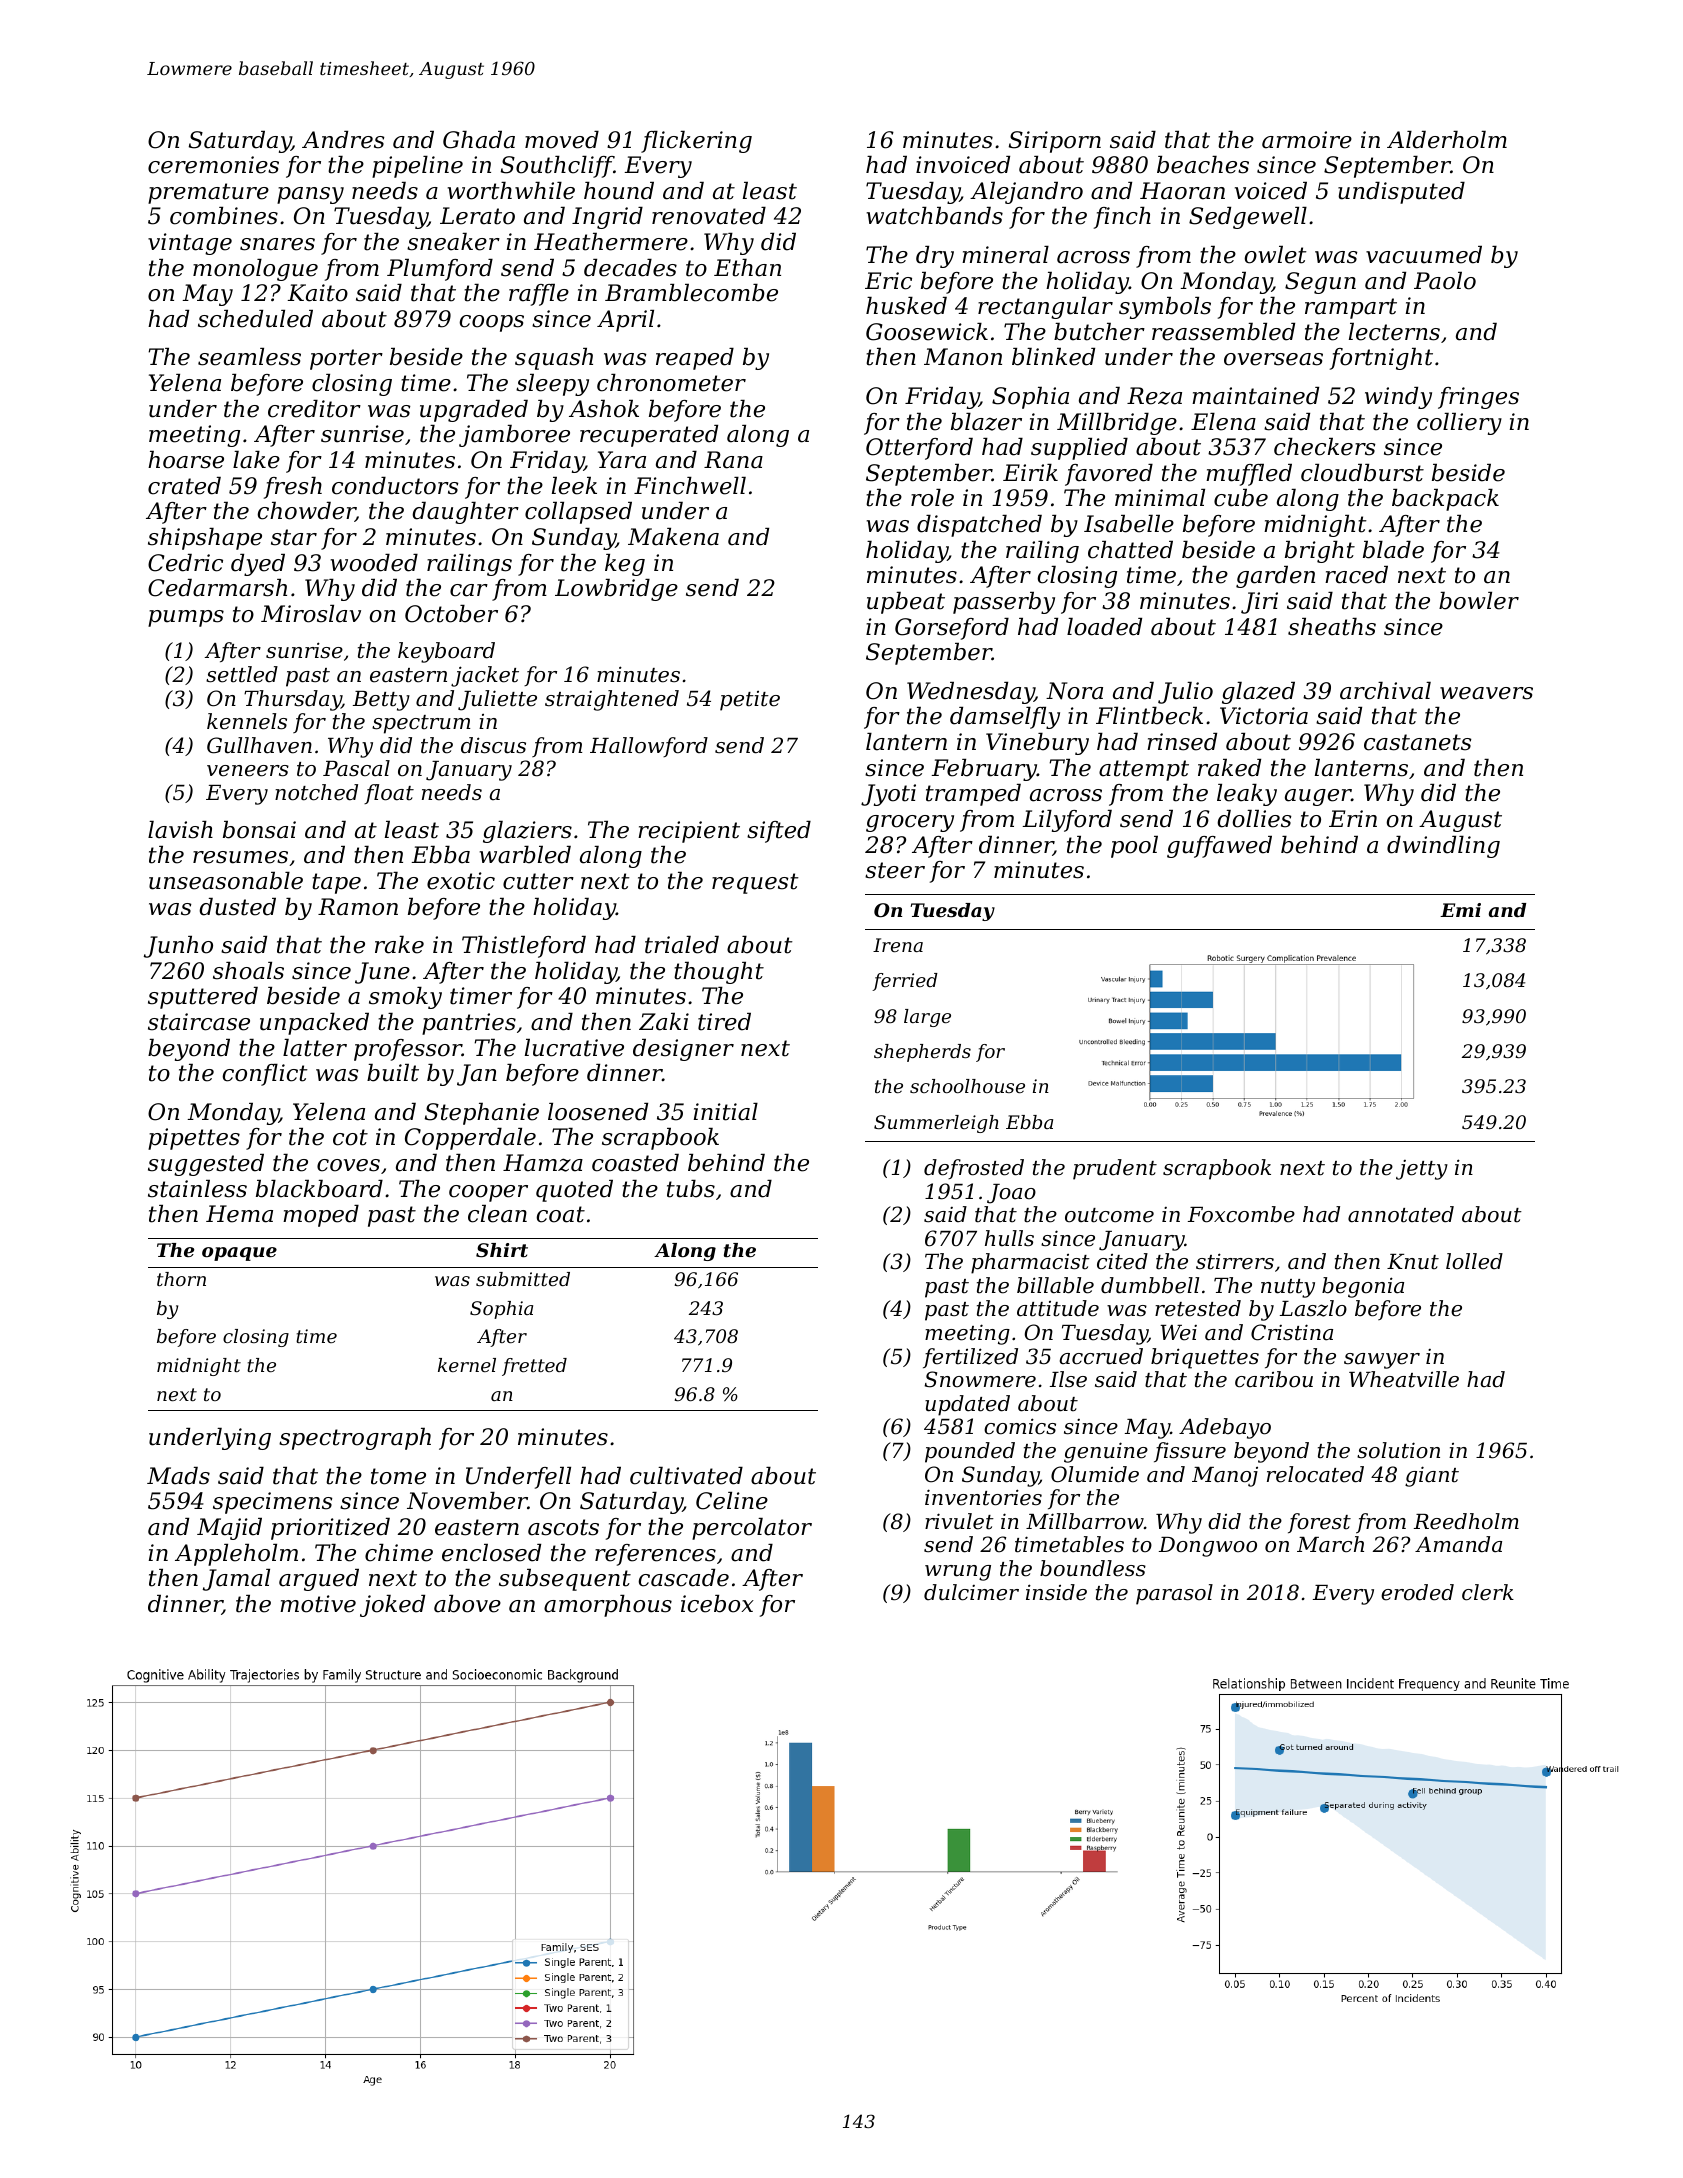 This document has width=1683, height=2178. I want to click on smoky, so click(405, 998).
